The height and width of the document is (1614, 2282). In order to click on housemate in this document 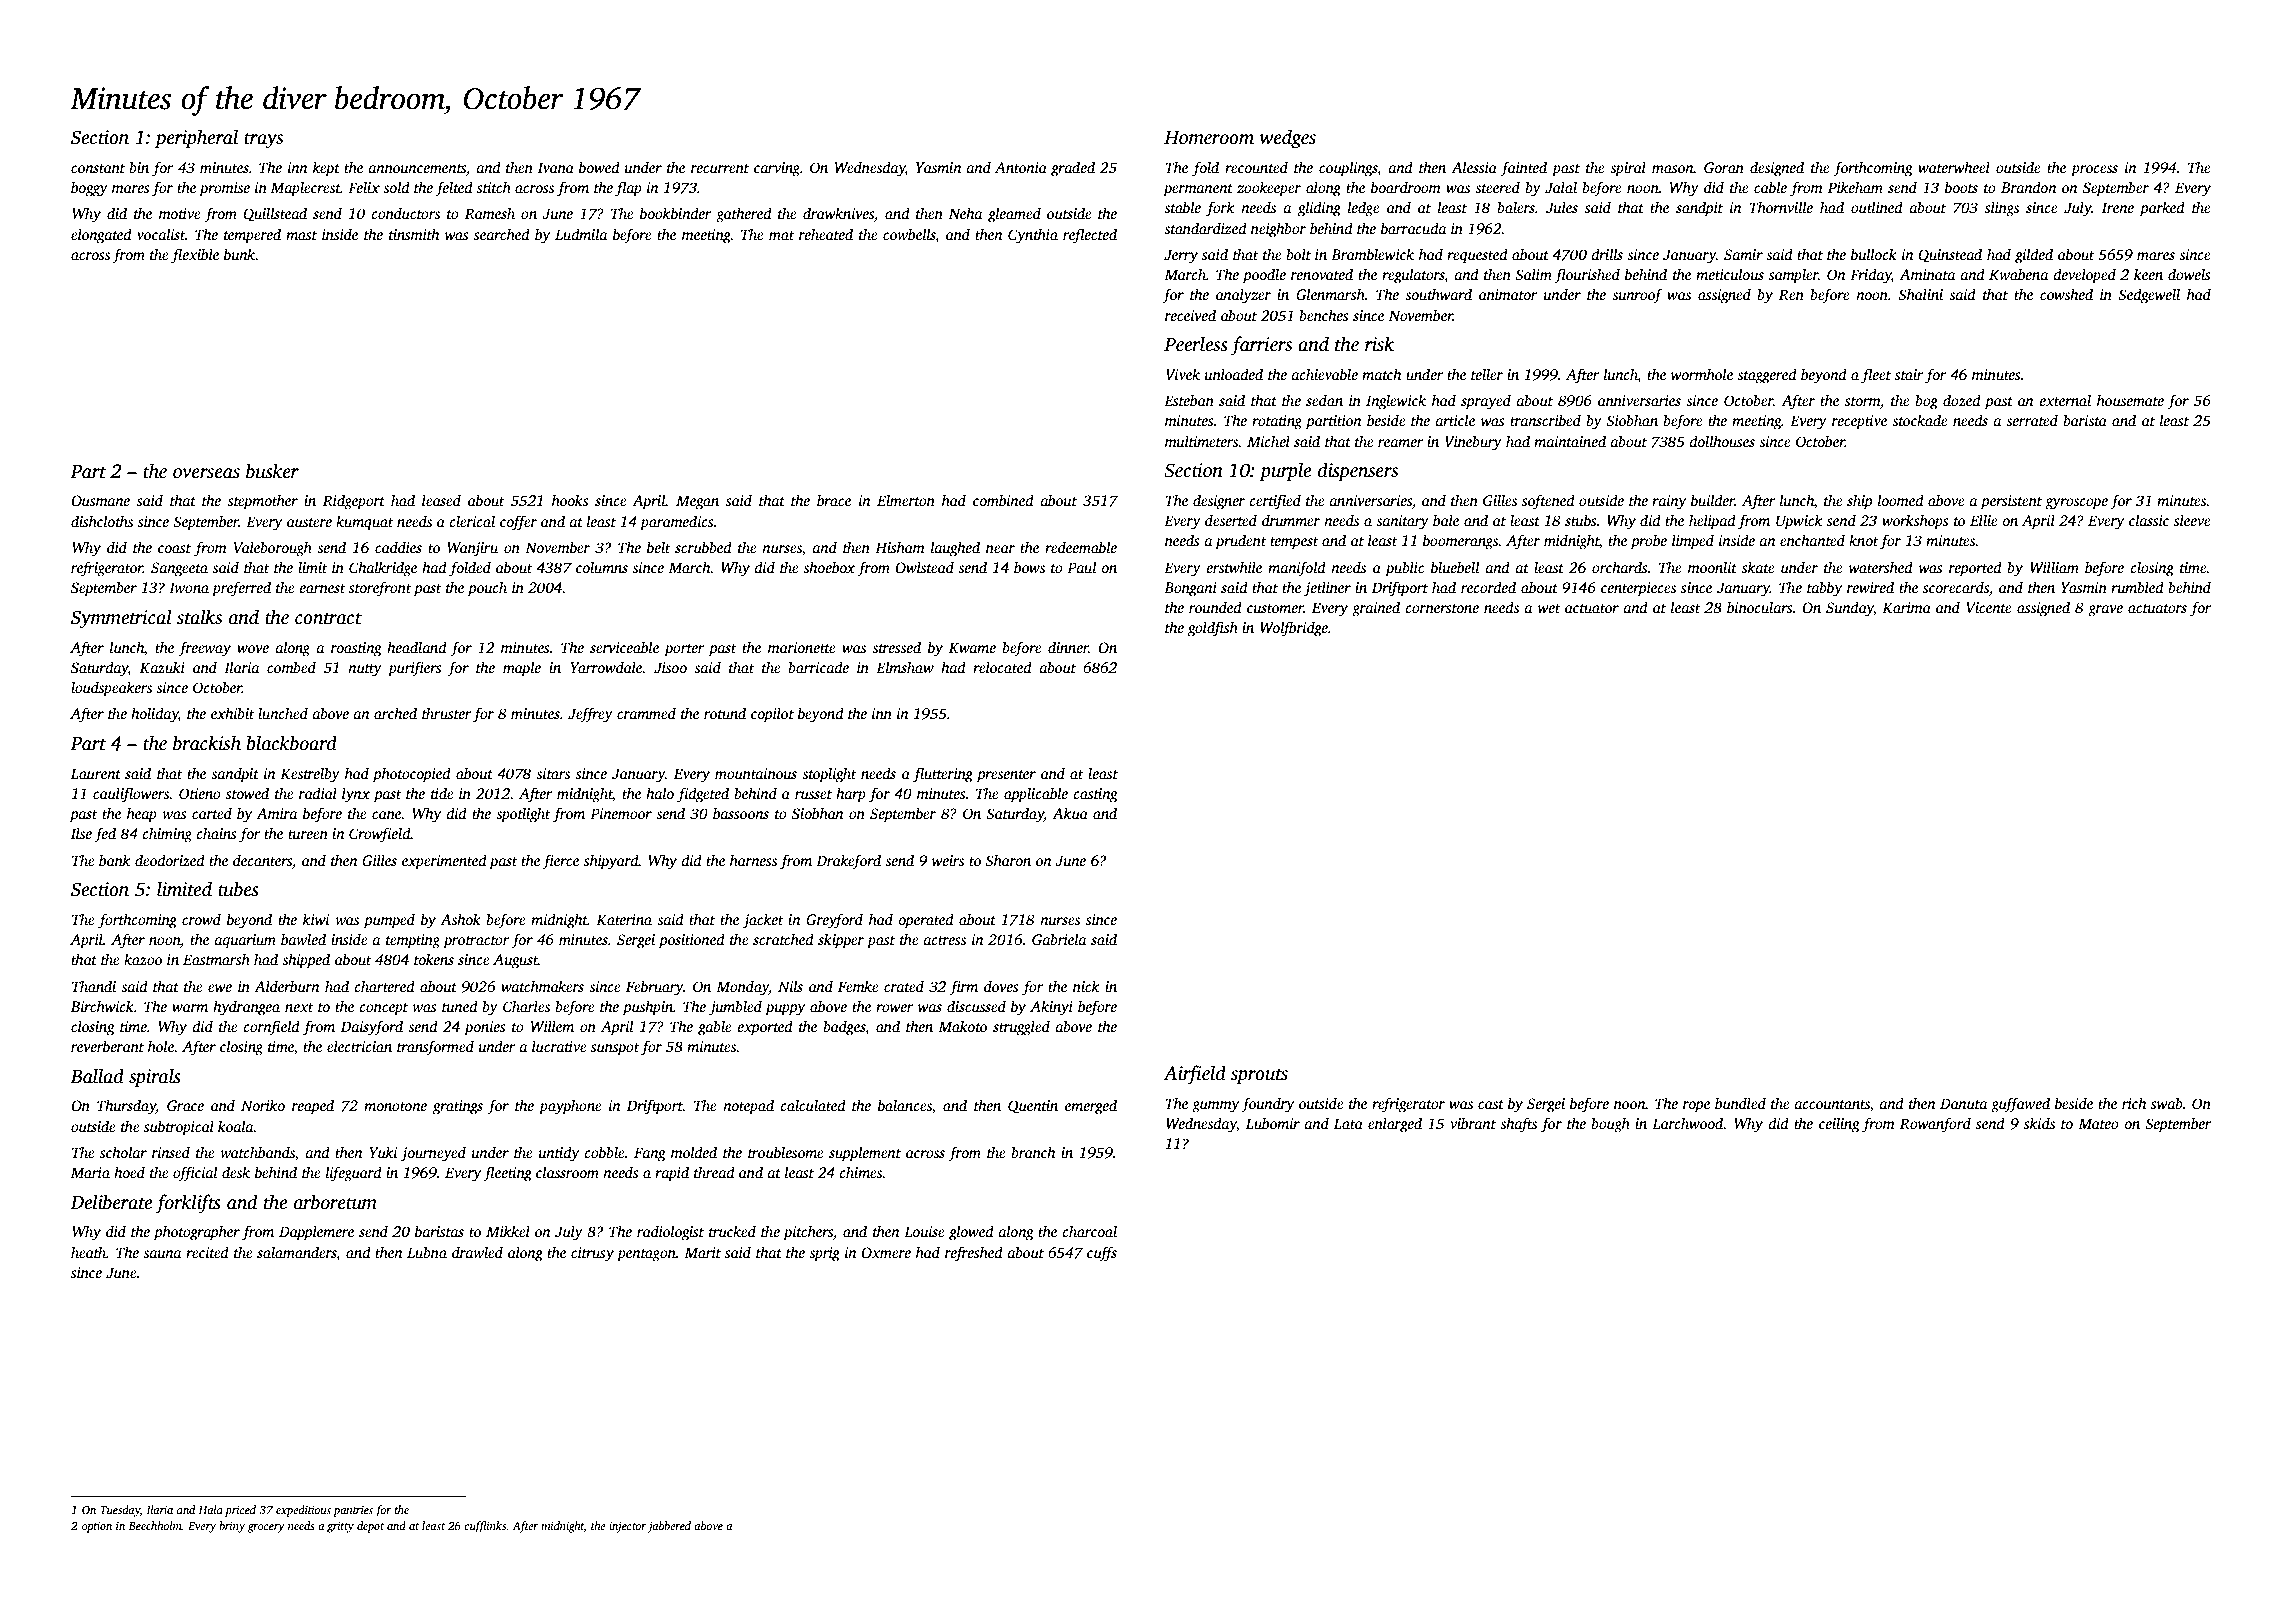, I will do `click(2130, 400)`.
